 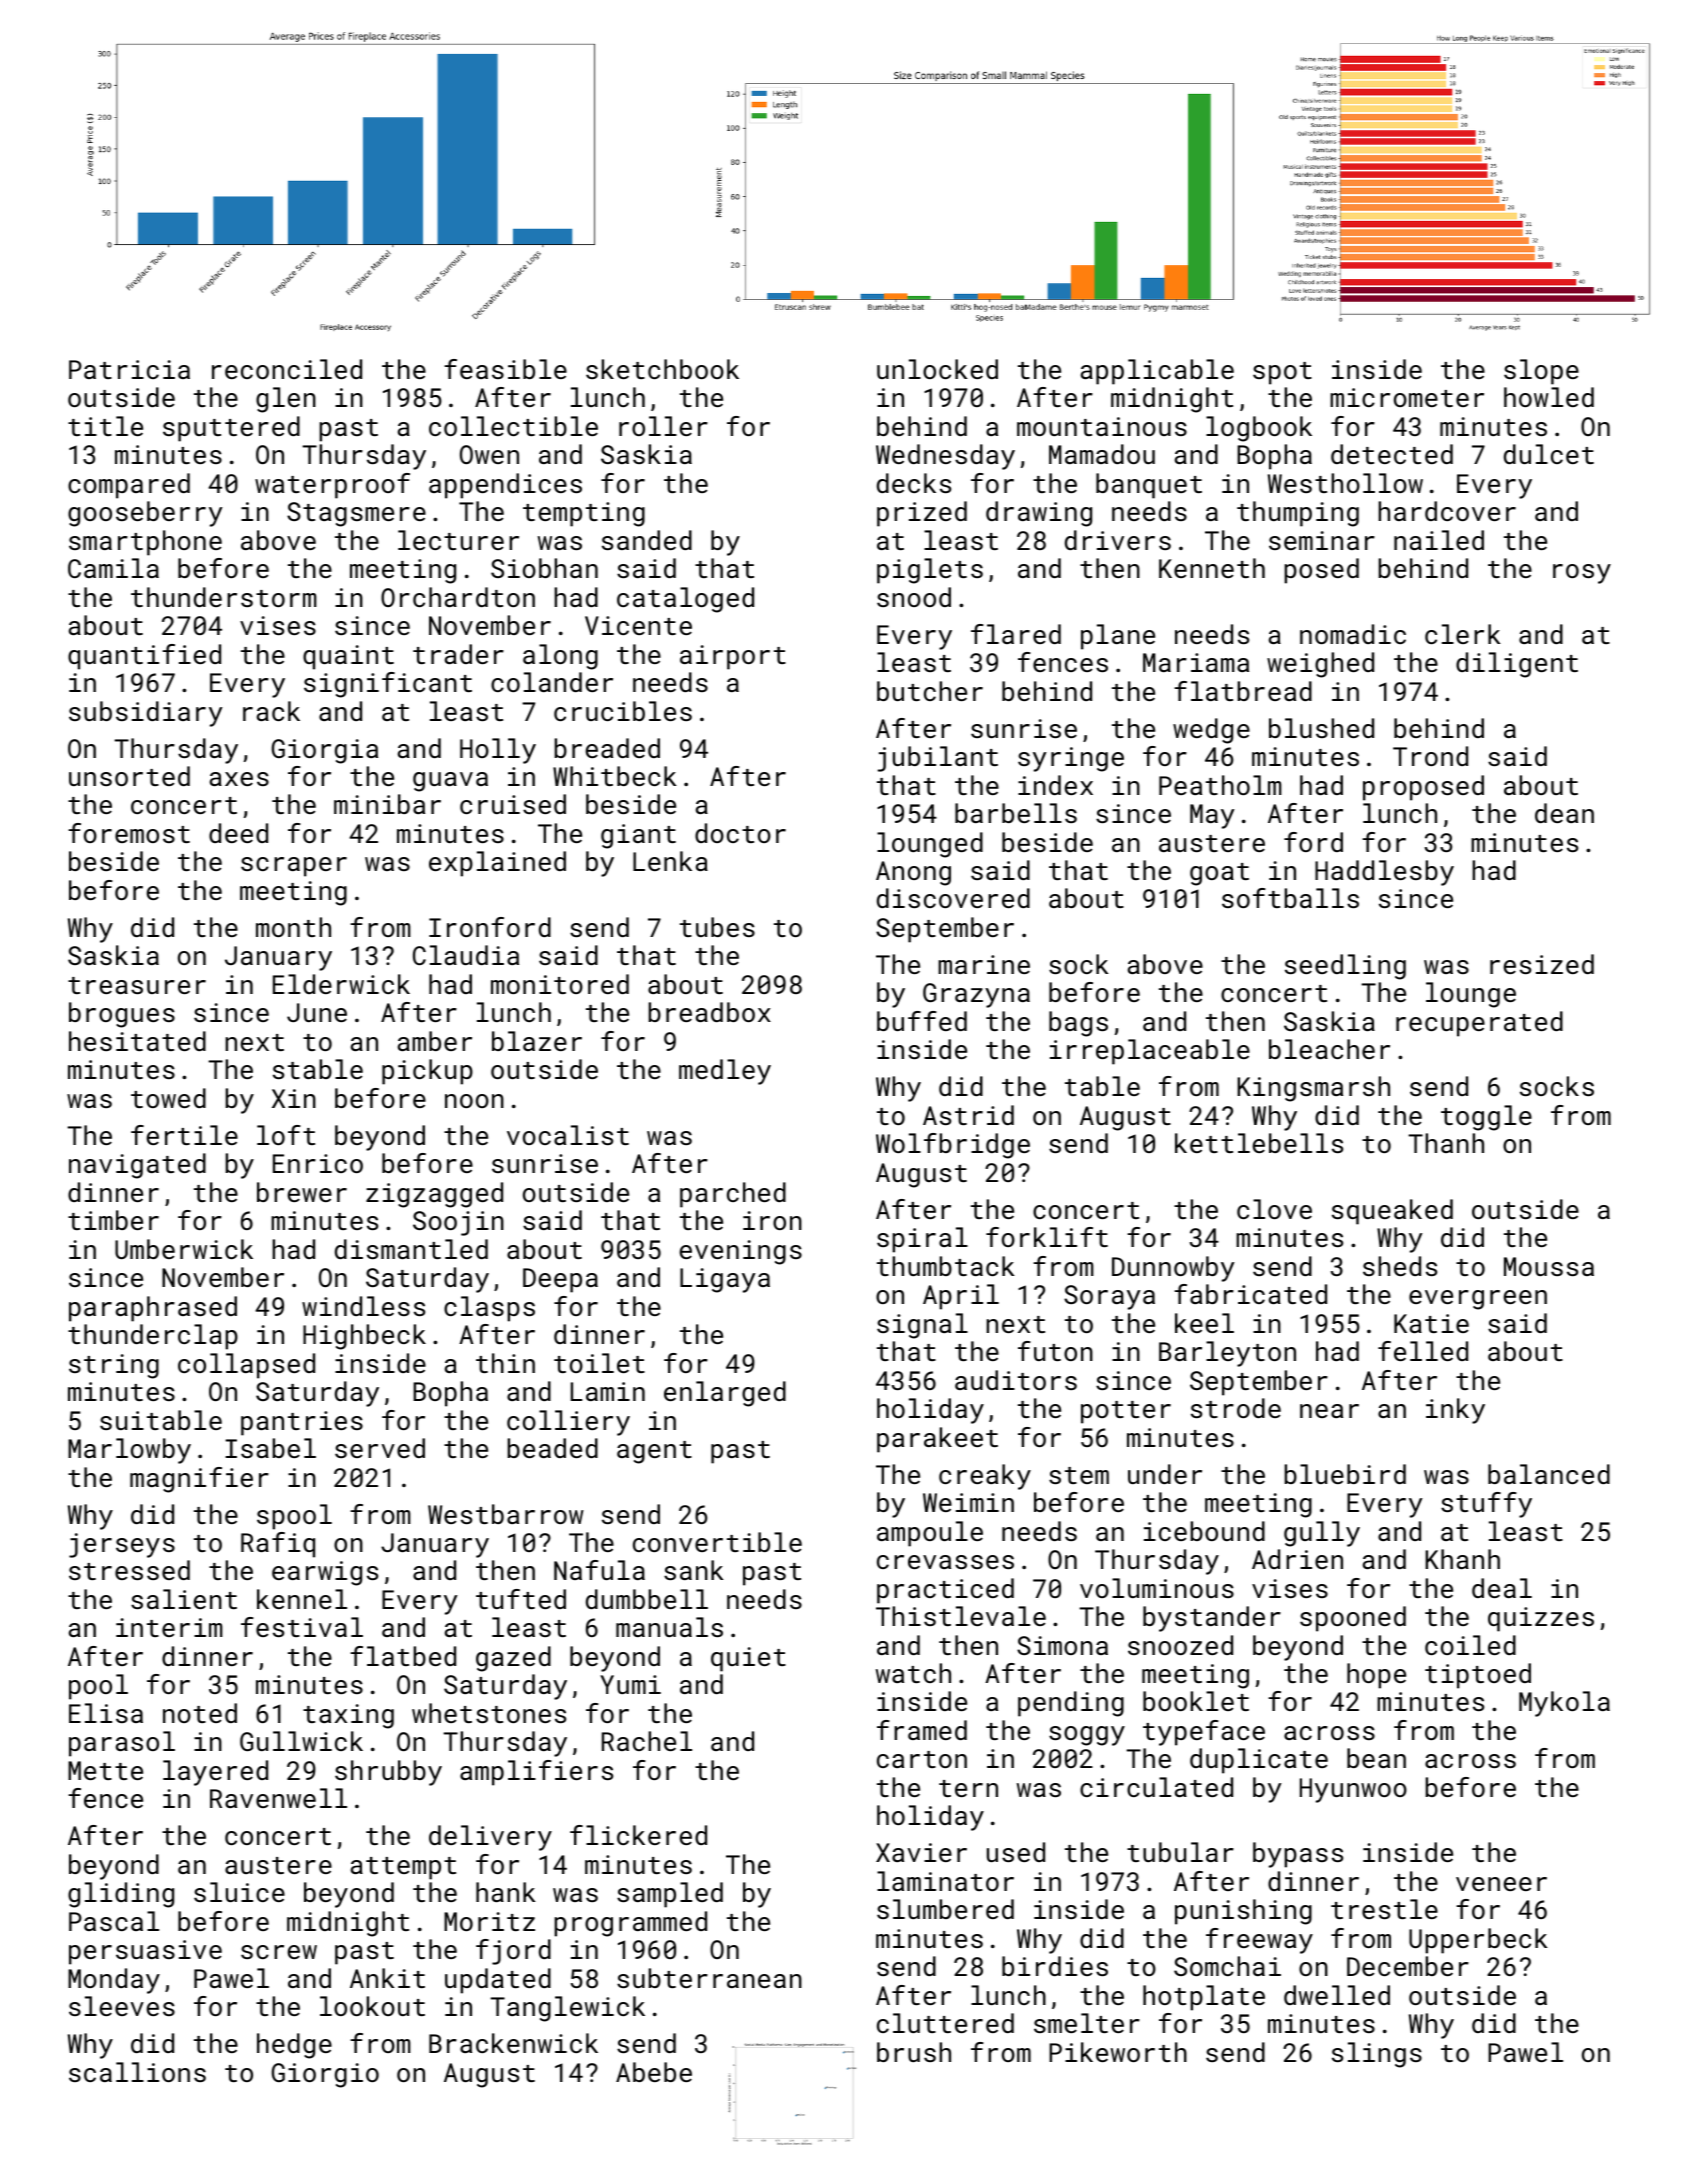 What do you see at coordinates (246, 1366) in the document?
I see `collapsed` at bounding box center [246, 1366].
